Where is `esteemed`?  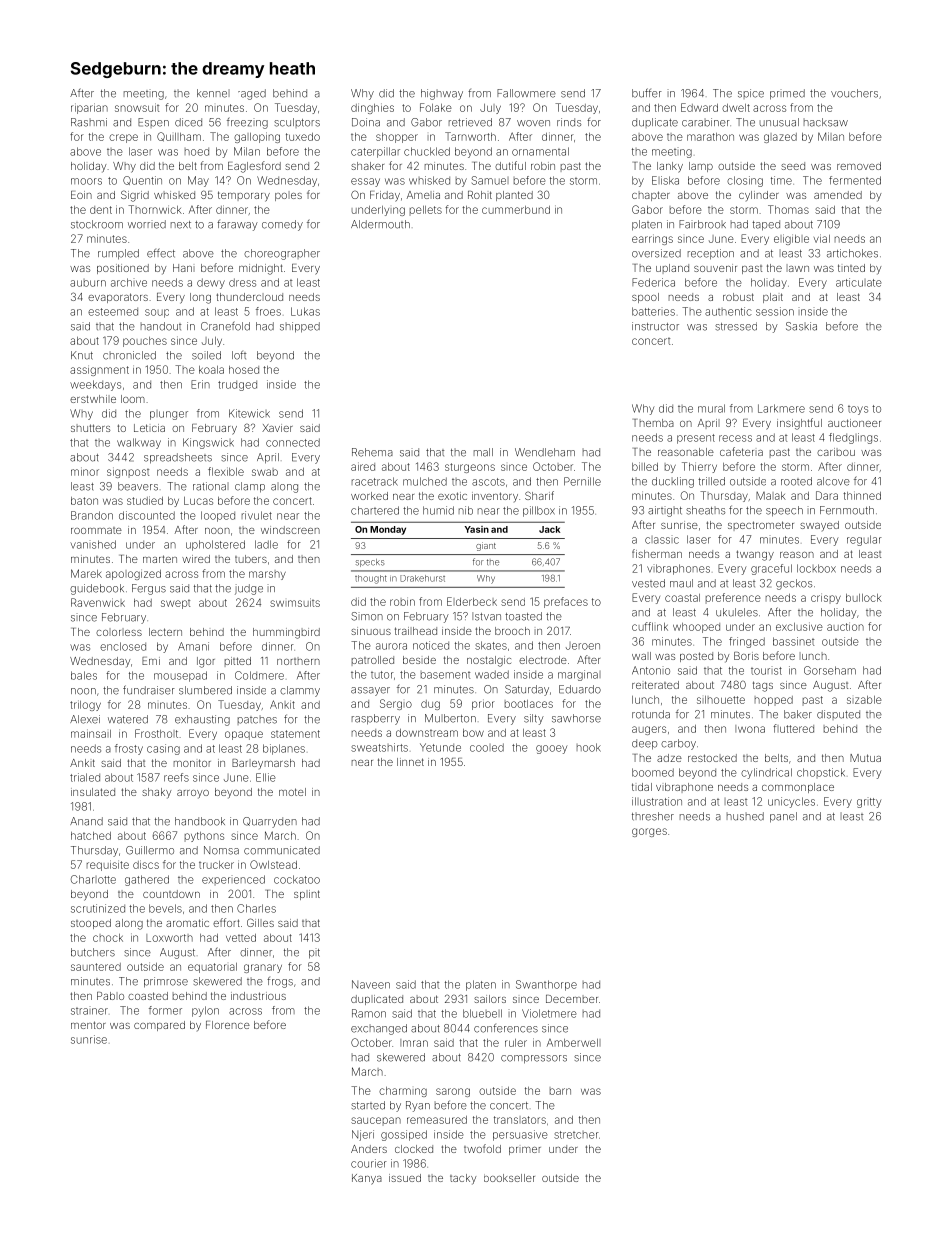 esteemed is located at coordinates (113, 312).
